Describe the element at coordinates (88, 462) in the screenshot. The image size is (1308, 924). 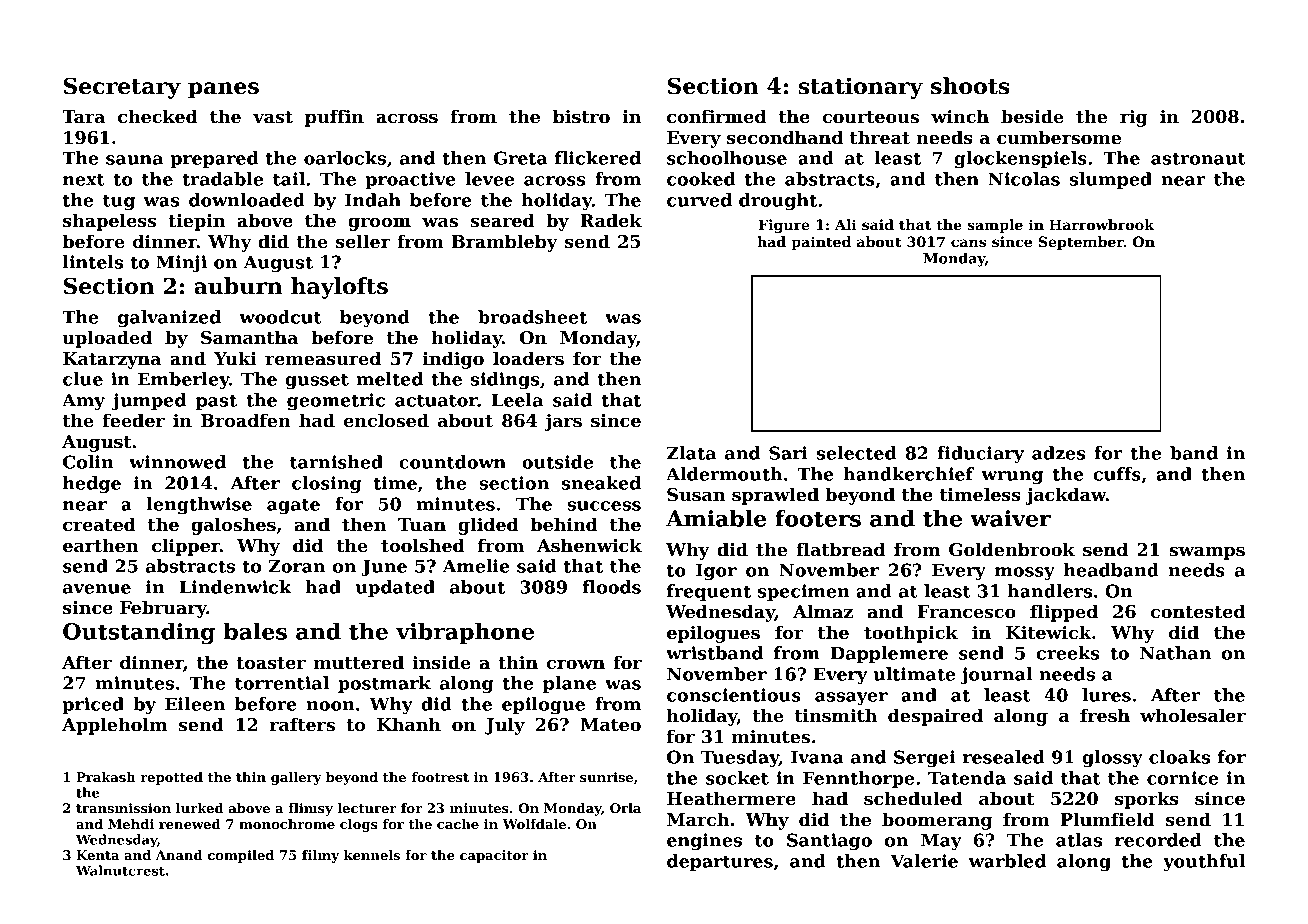
I see `Colin` at that location.
